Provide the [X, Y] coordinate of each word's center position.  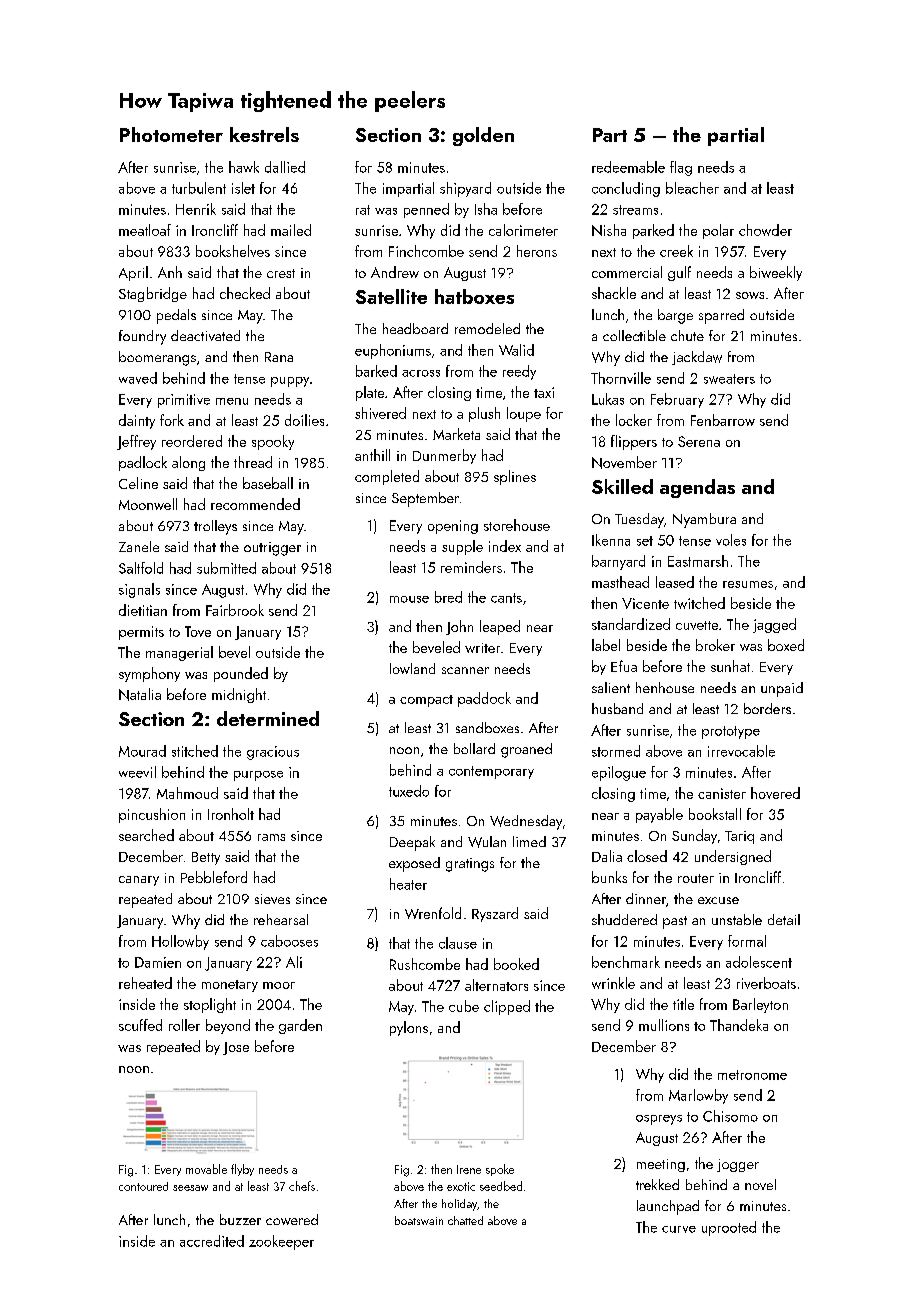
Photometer [171, 134]
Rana [279, 357]
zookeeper [281, 1242]
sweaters [729, 379]
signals [139, 590]
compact [426, 701]
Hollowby [180, 942]
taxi [544, 392]
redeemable [628, 167]
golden [483, 136]
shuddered [624, 919]
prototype [731, 732]
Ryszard [495, 914]
